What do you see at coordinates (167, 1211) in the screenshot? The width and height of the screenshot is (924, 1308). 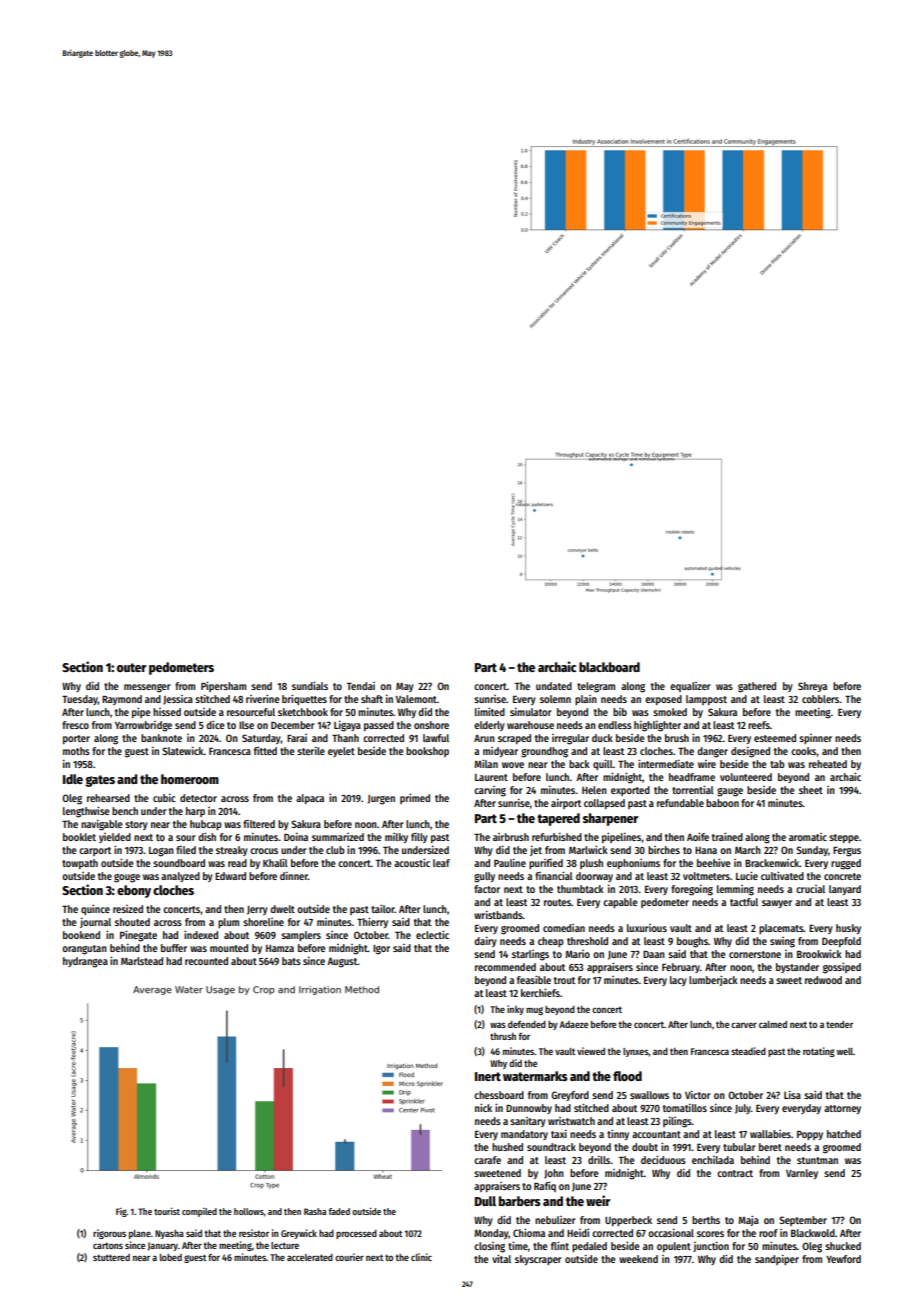 I see `tourist` at bounding box center [167, 1211].
